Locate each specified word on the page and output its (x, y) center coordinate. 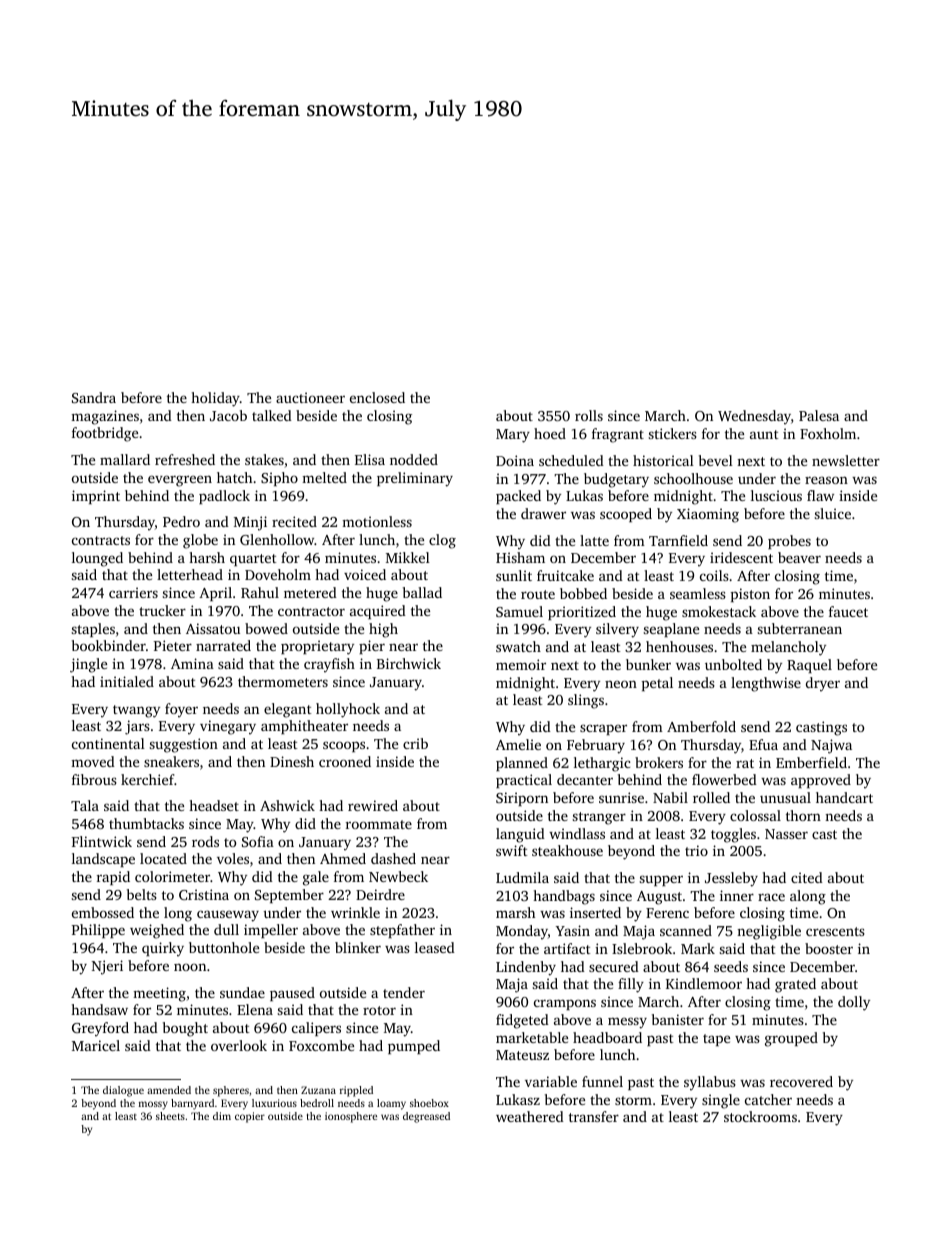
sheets (170, 1116)
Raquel (809, 666)
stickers (673, 433)
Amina (192, 663)
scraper (603, 729)
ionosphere (351, 1117)
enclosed (377, 397)
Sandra (94, 397)
